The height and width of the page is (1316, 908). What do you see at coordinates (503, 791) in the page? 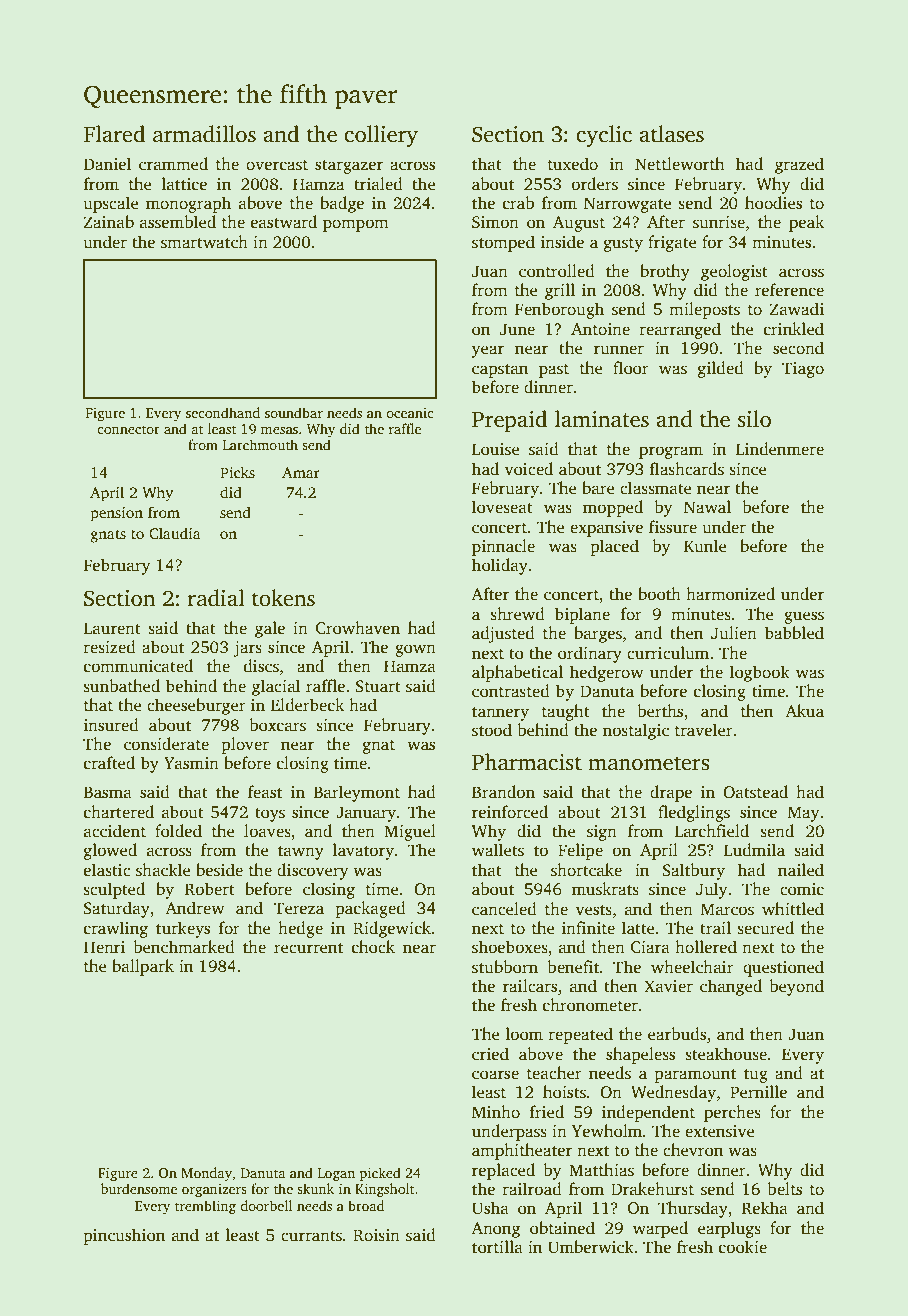
I see `Brandon` at bounding box center [503, 791].
